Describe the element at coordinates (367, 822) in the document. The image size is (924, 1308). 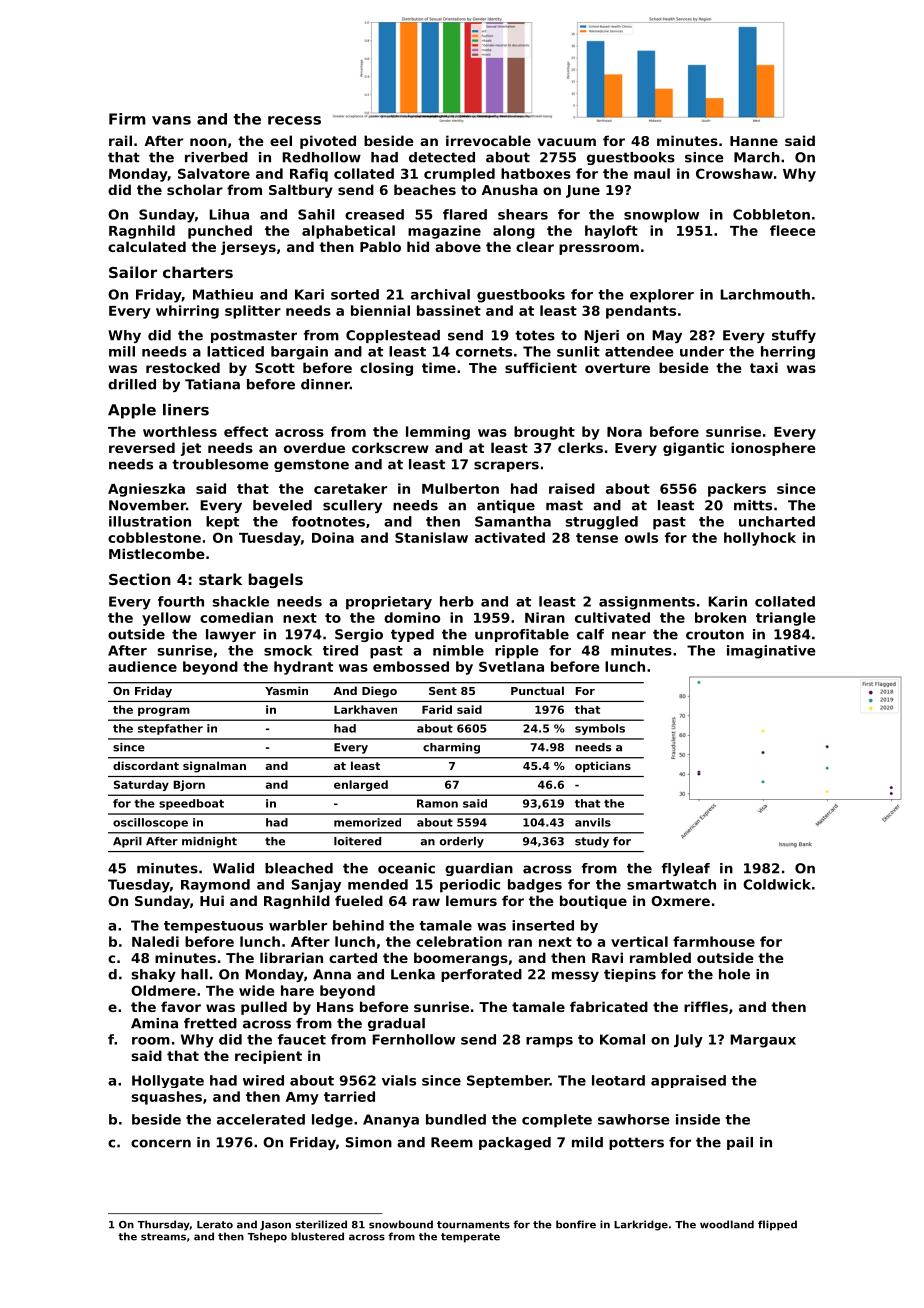
I see `memorized` at that location.
